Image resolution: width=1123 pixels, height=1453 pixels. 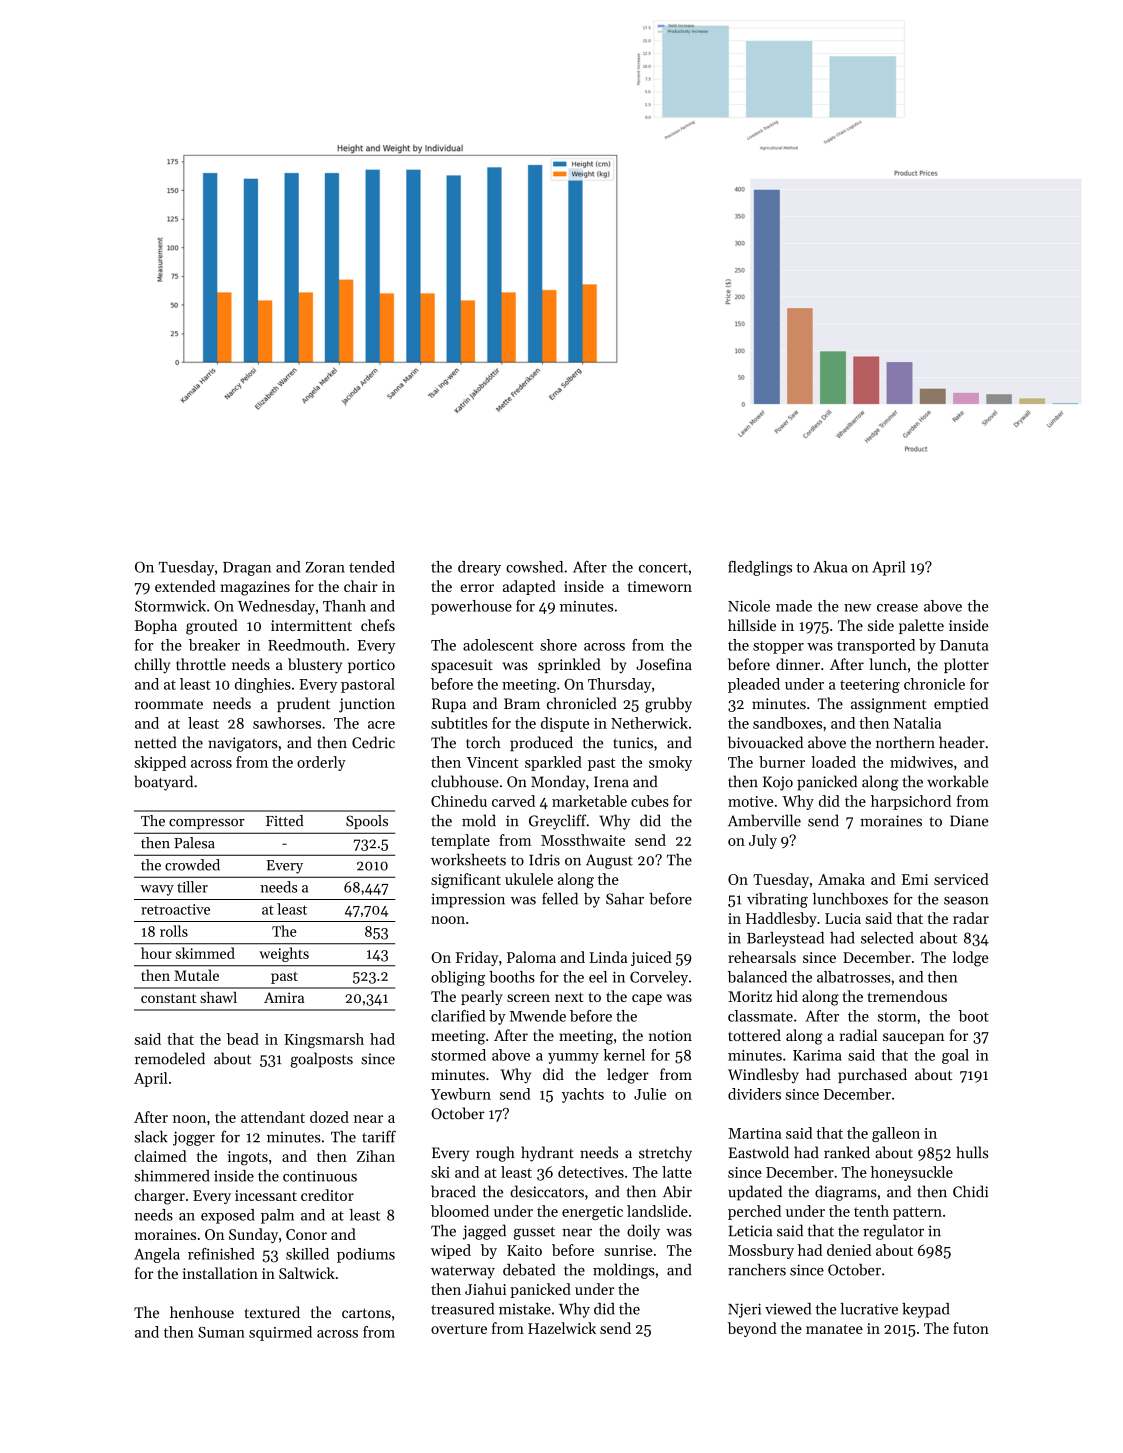 What do you see at coordinates (970, 1191) in the screenshot?
I see `Chidi` at bounding box center [970, 1191].
